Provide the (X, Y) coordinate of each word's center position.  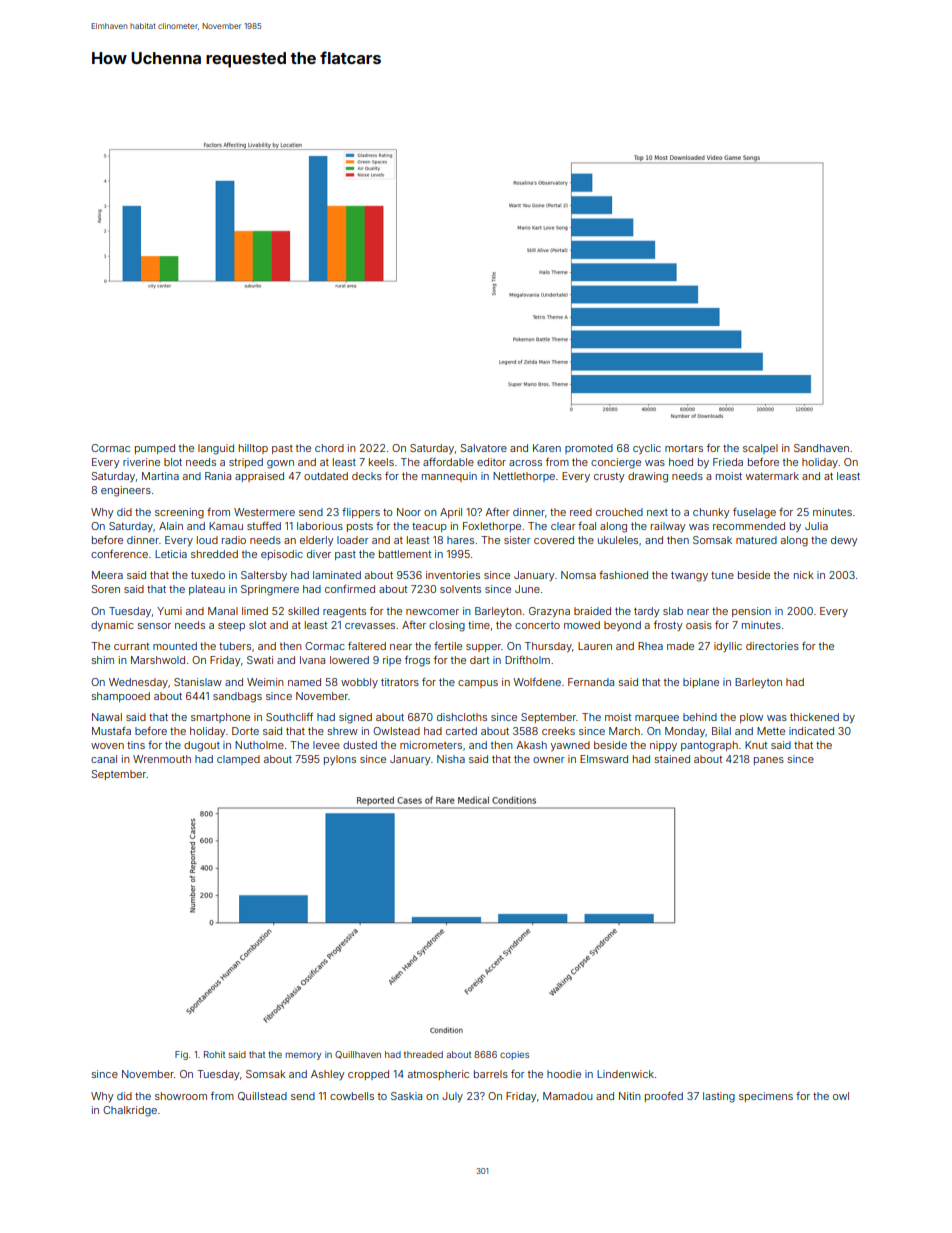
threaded (423, 1054)
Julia (816, 526)
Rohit (214, 1054)
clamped (238, 760)
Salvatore (483, 448)
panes (769, 761)
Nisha (451, 759)
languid (216, 449)
